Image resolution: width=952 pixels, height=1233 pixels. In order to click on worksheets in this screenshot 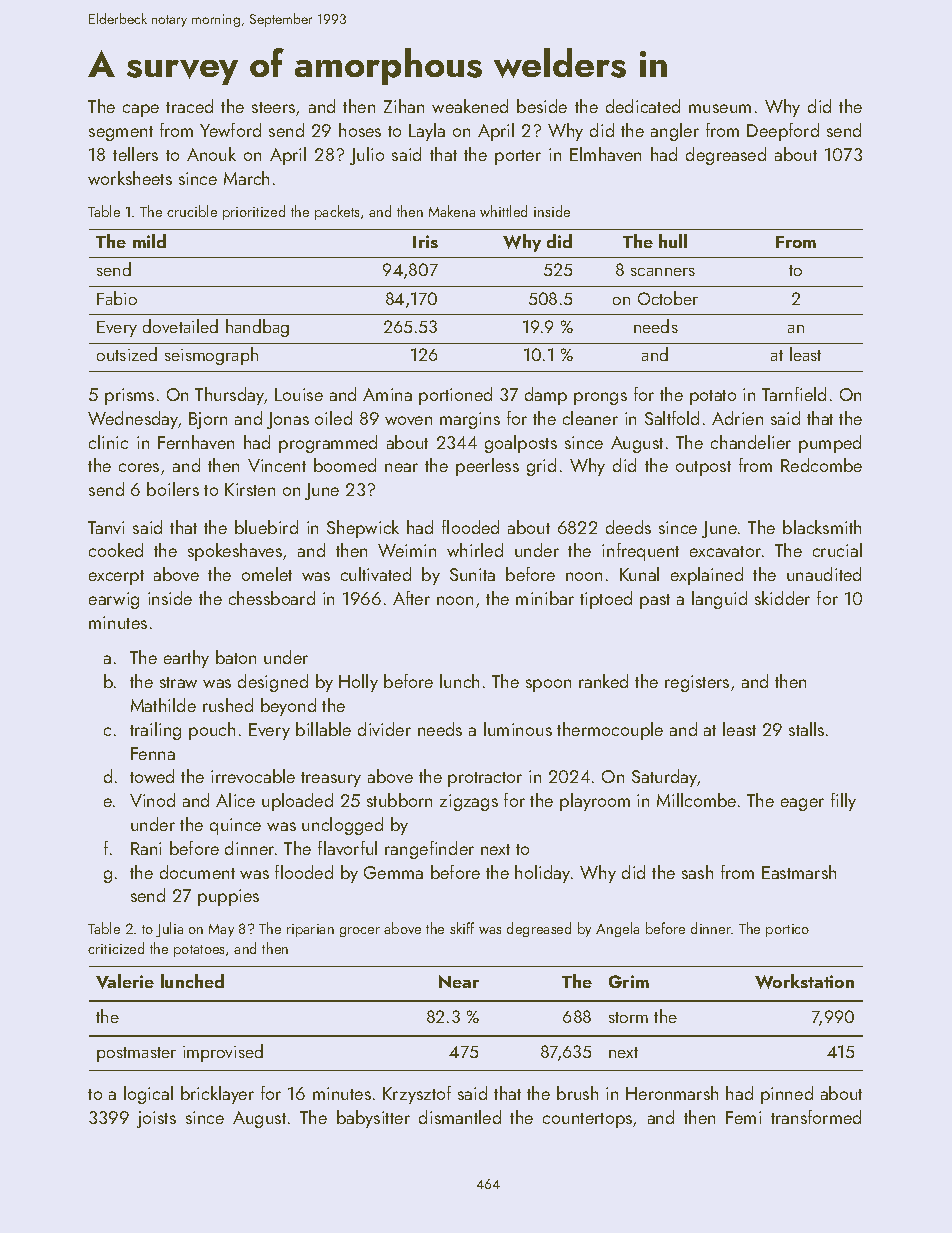, I will do `click(130, 178)`.
